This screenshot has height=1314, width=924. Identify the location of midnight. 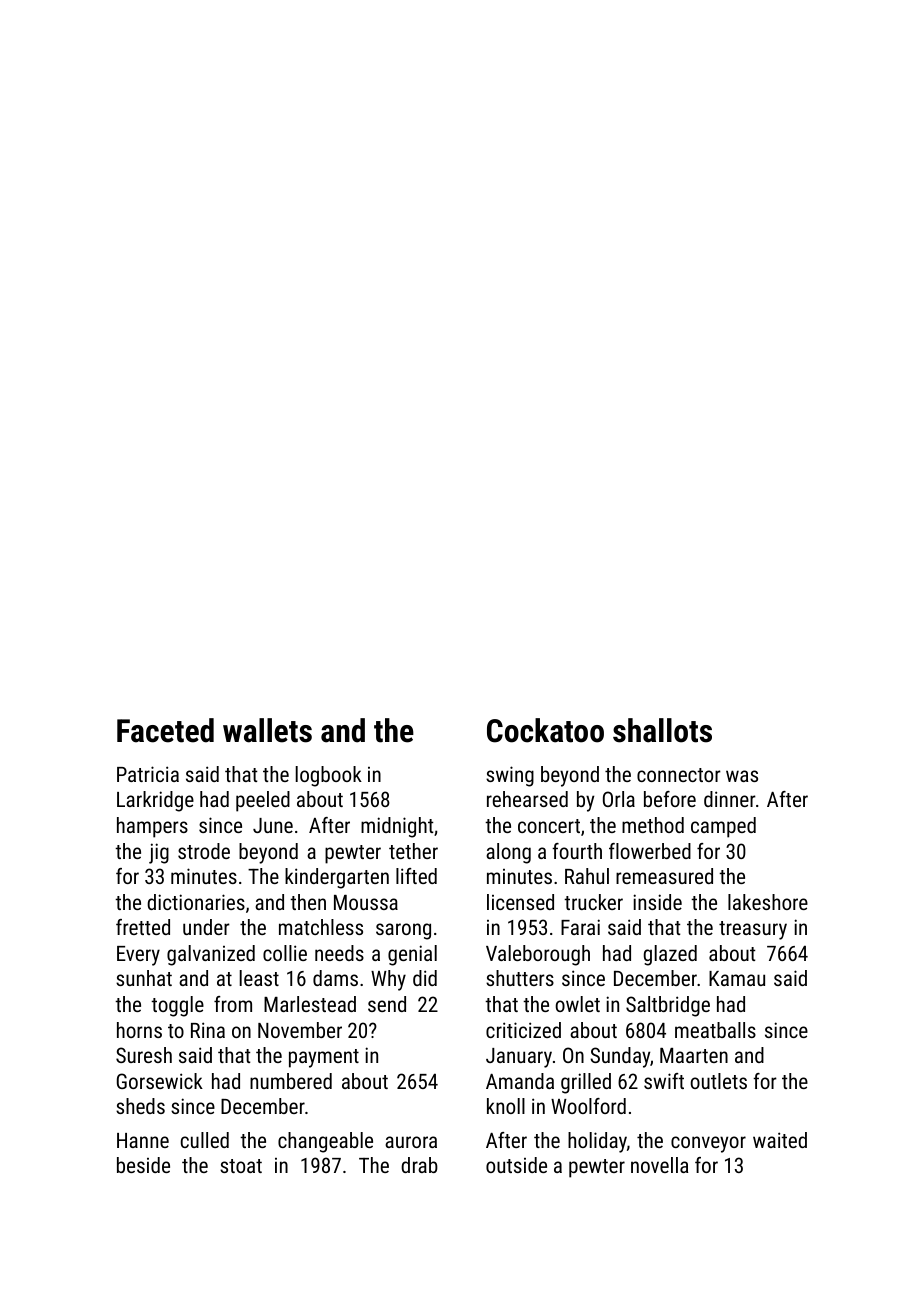
(397, 827).
